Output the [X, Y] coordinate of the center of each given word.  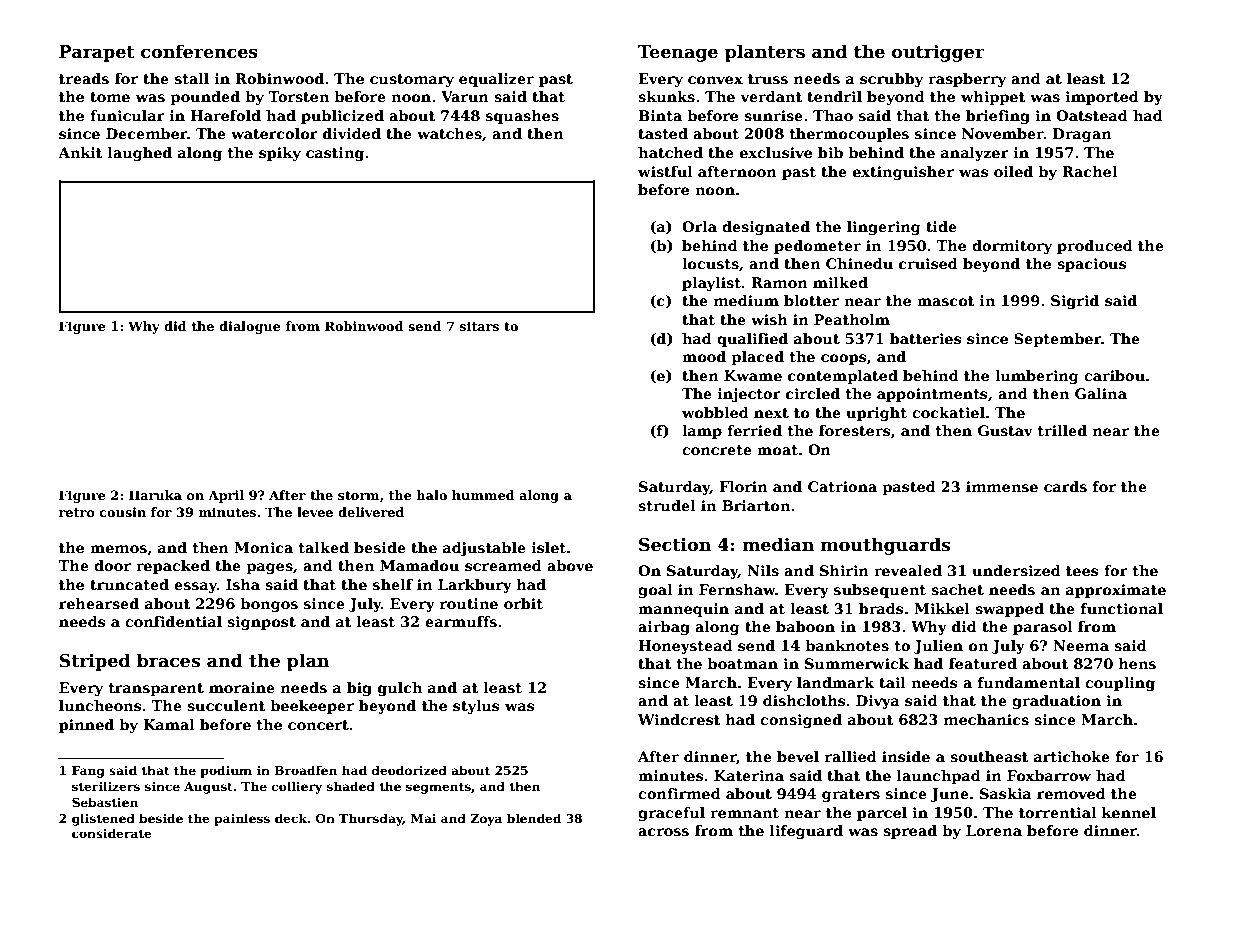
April [226, 496]
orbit [523, 603]
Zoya [486, 820]
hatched [670, 152]
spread [910, 832]
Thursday [371, 819]
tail [892, 682]
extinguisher [903, 173]
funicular [127, 115]
